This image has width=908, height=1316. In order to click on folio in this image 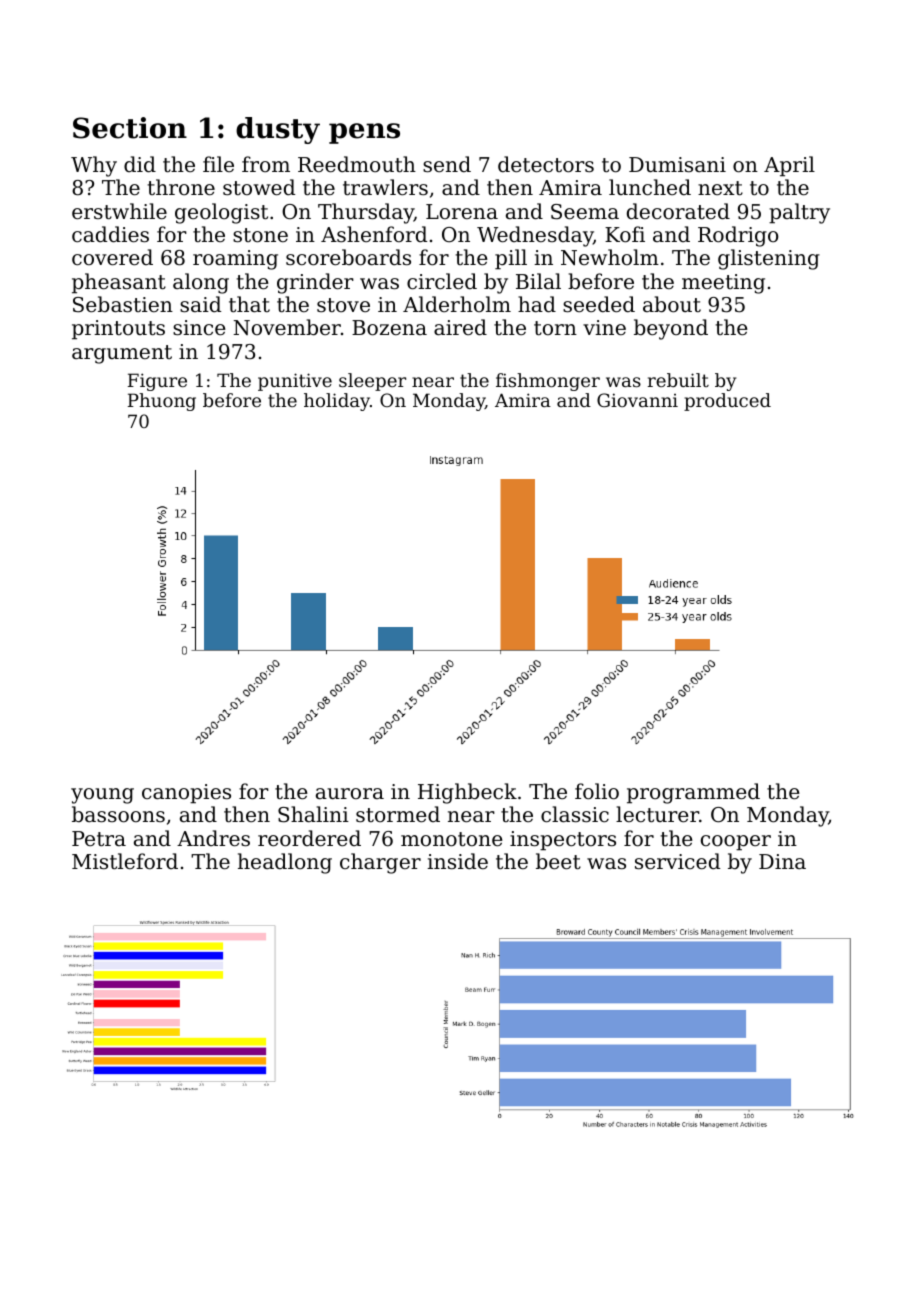, I will do `click(597, 791)`.
